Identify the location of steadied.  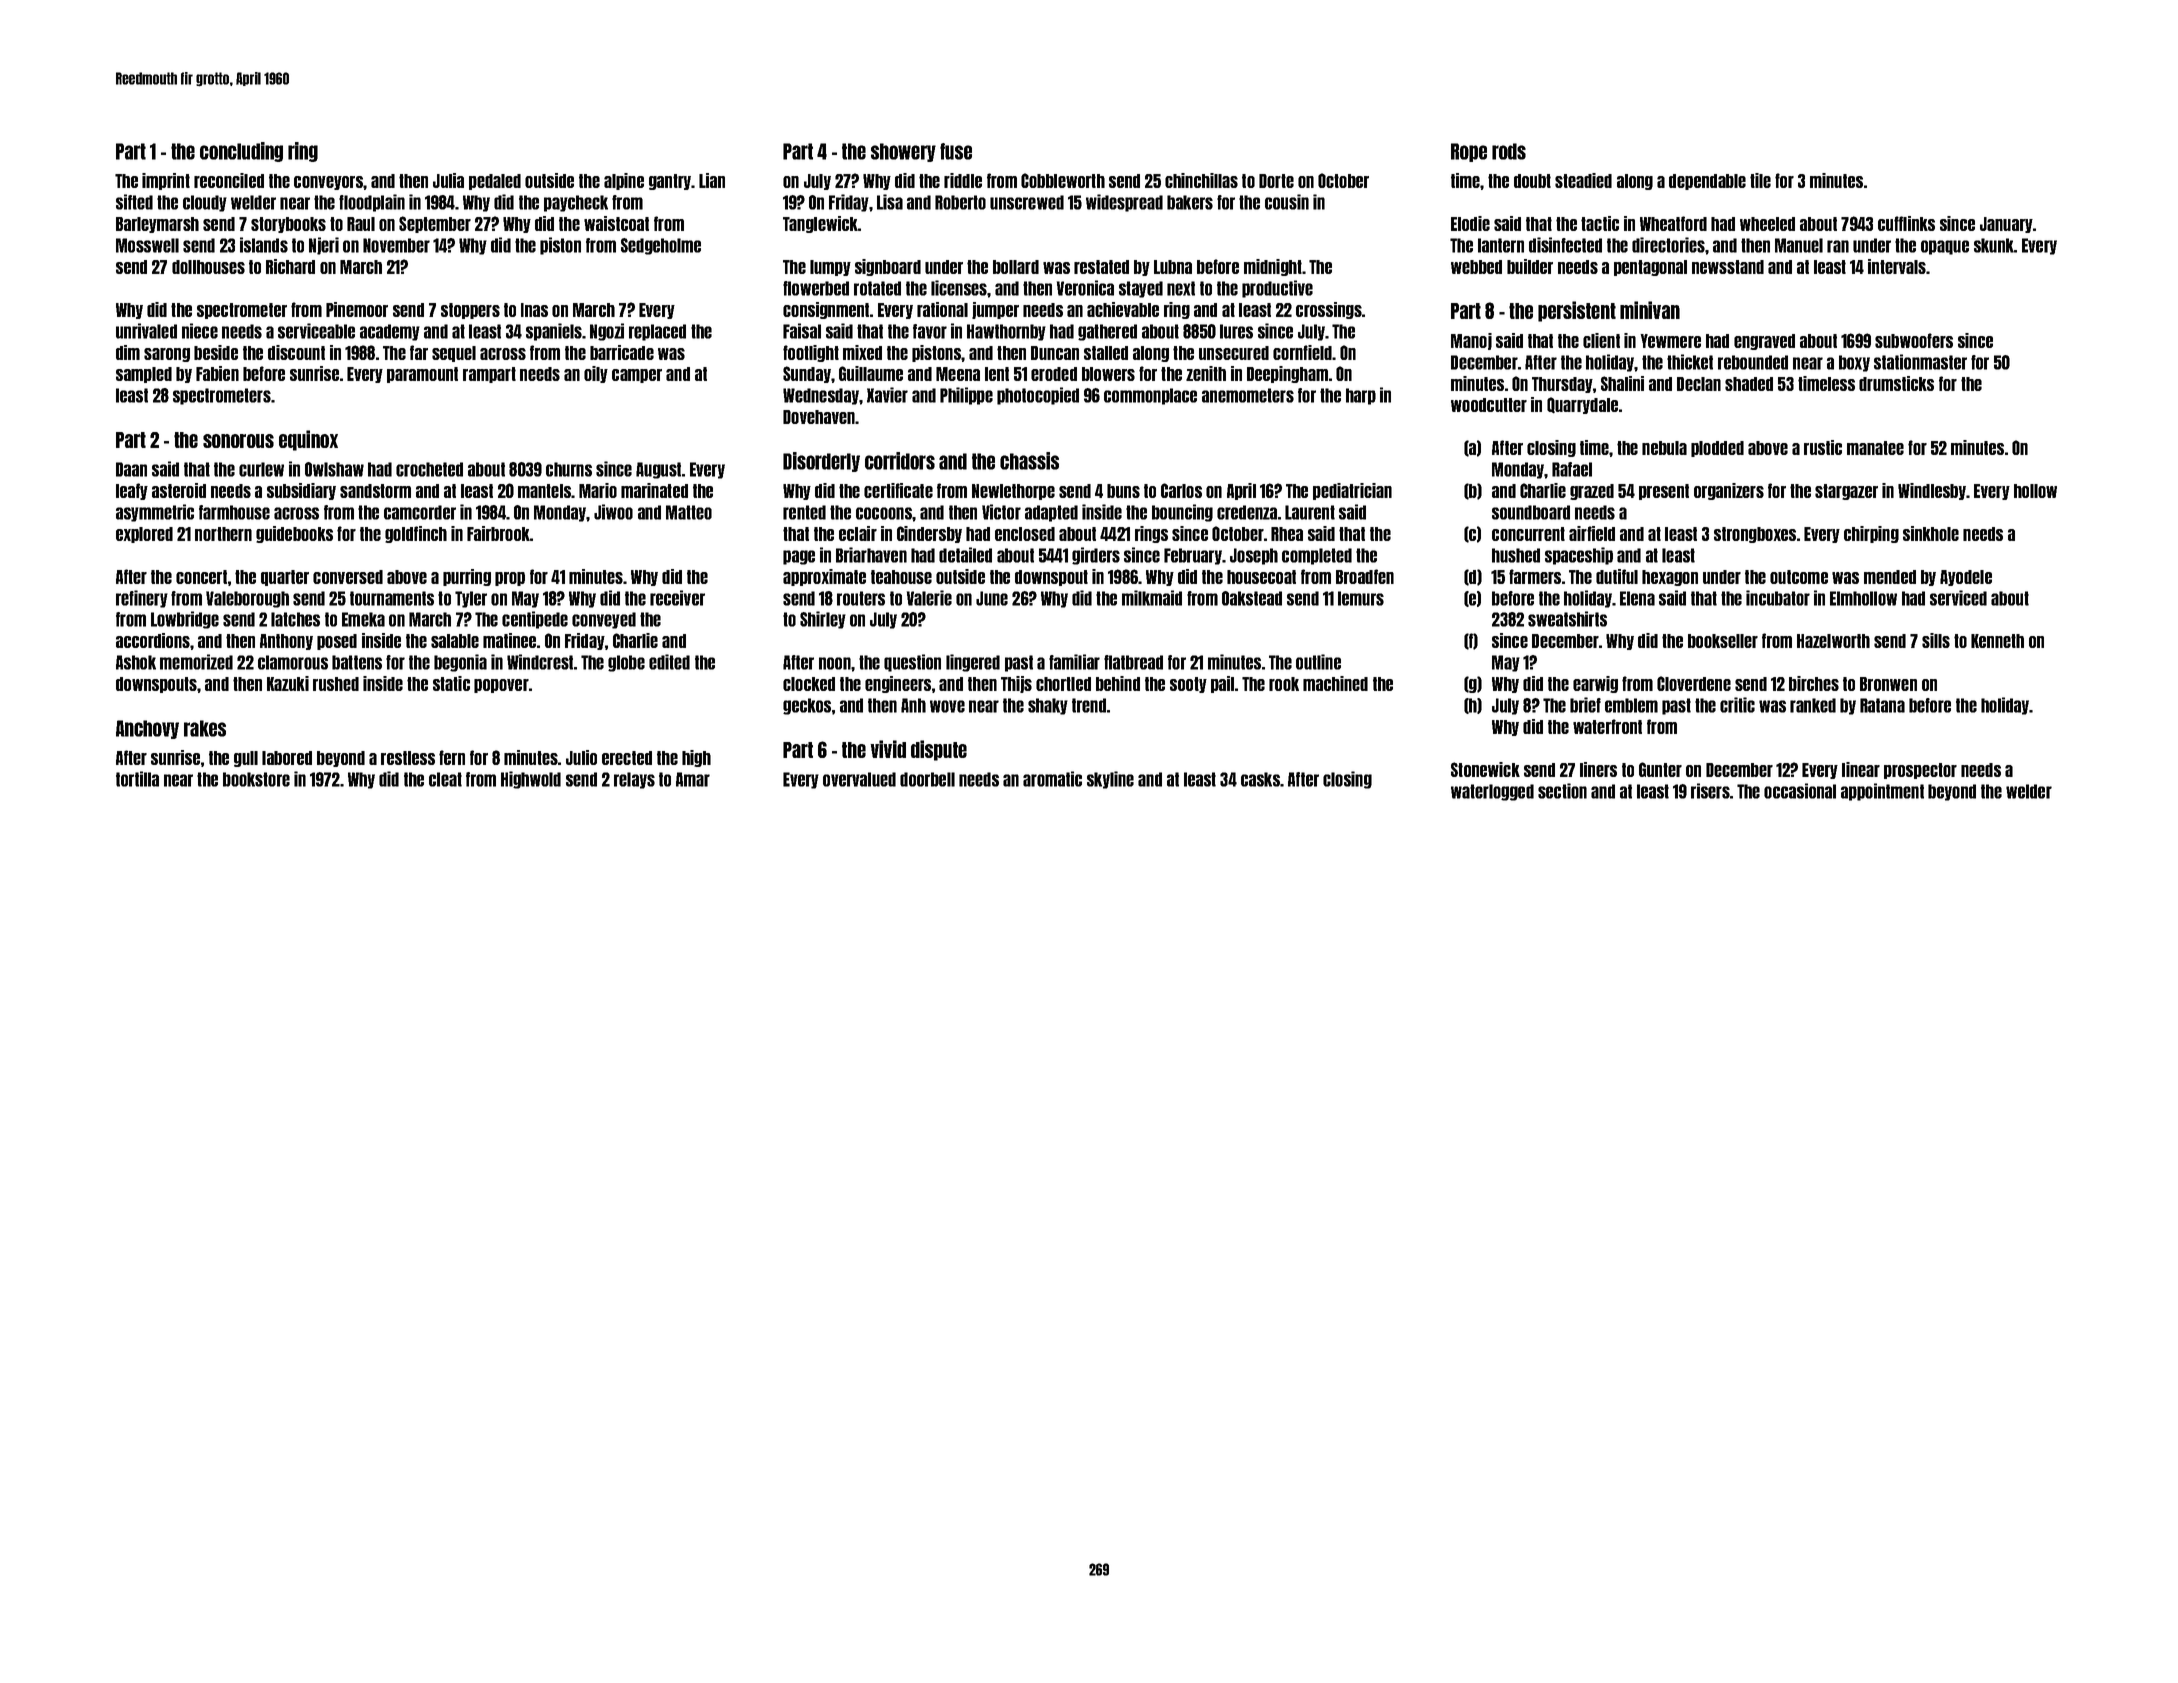
(1583, 180).
